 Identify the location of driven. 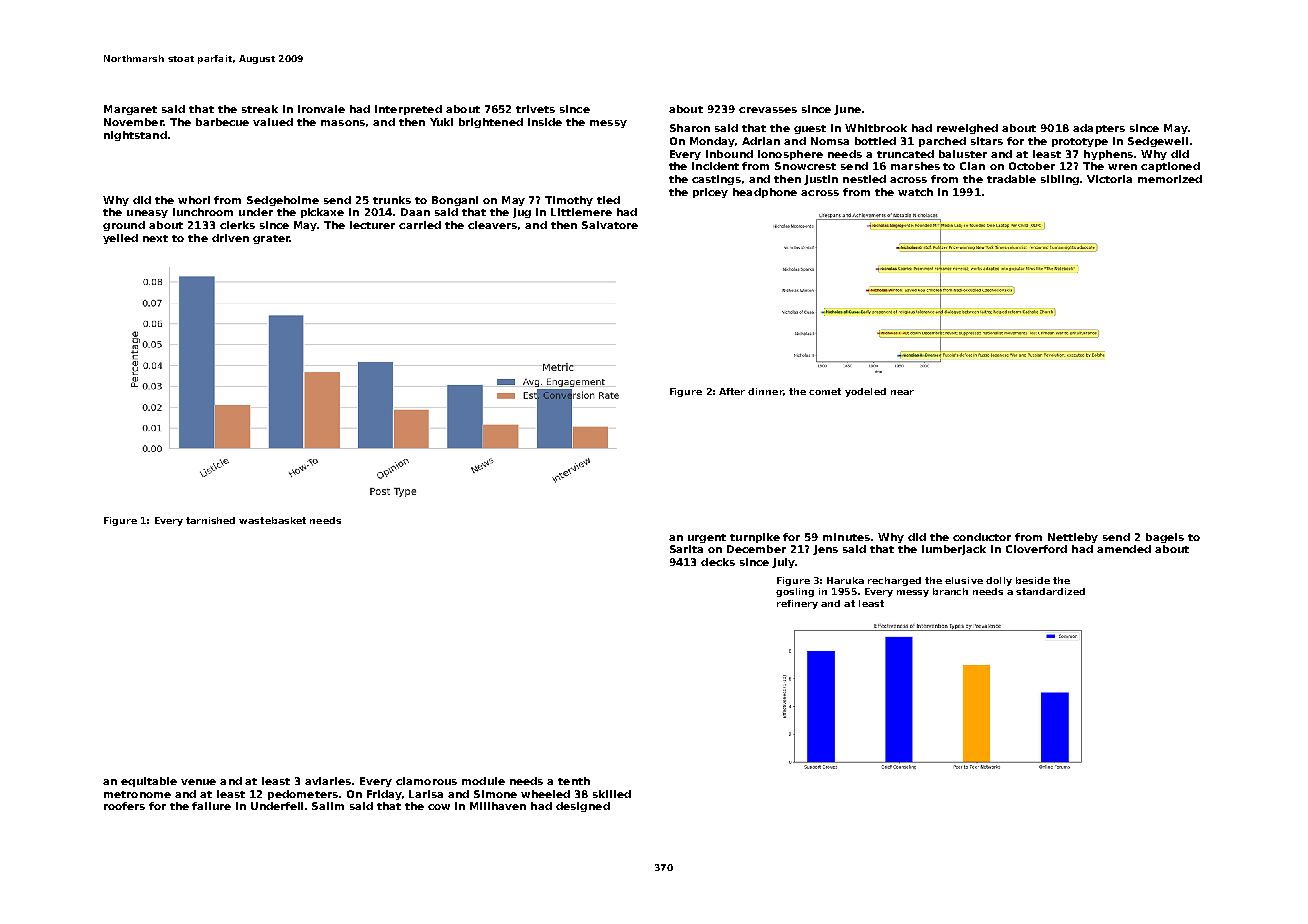
(230, 238).
